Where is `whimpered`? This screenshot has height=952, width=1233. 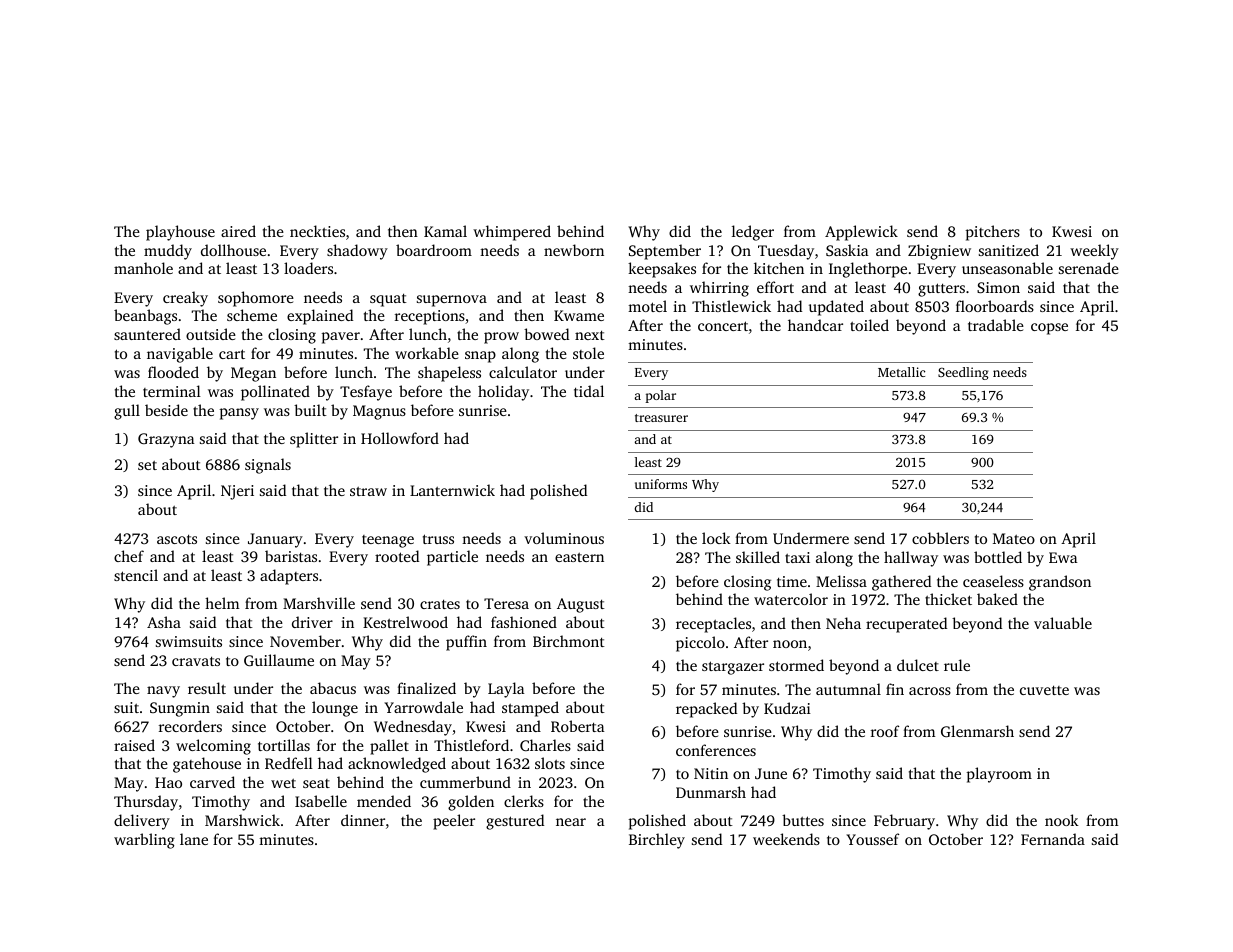
whimpered is located at coordinates (512, 233).
